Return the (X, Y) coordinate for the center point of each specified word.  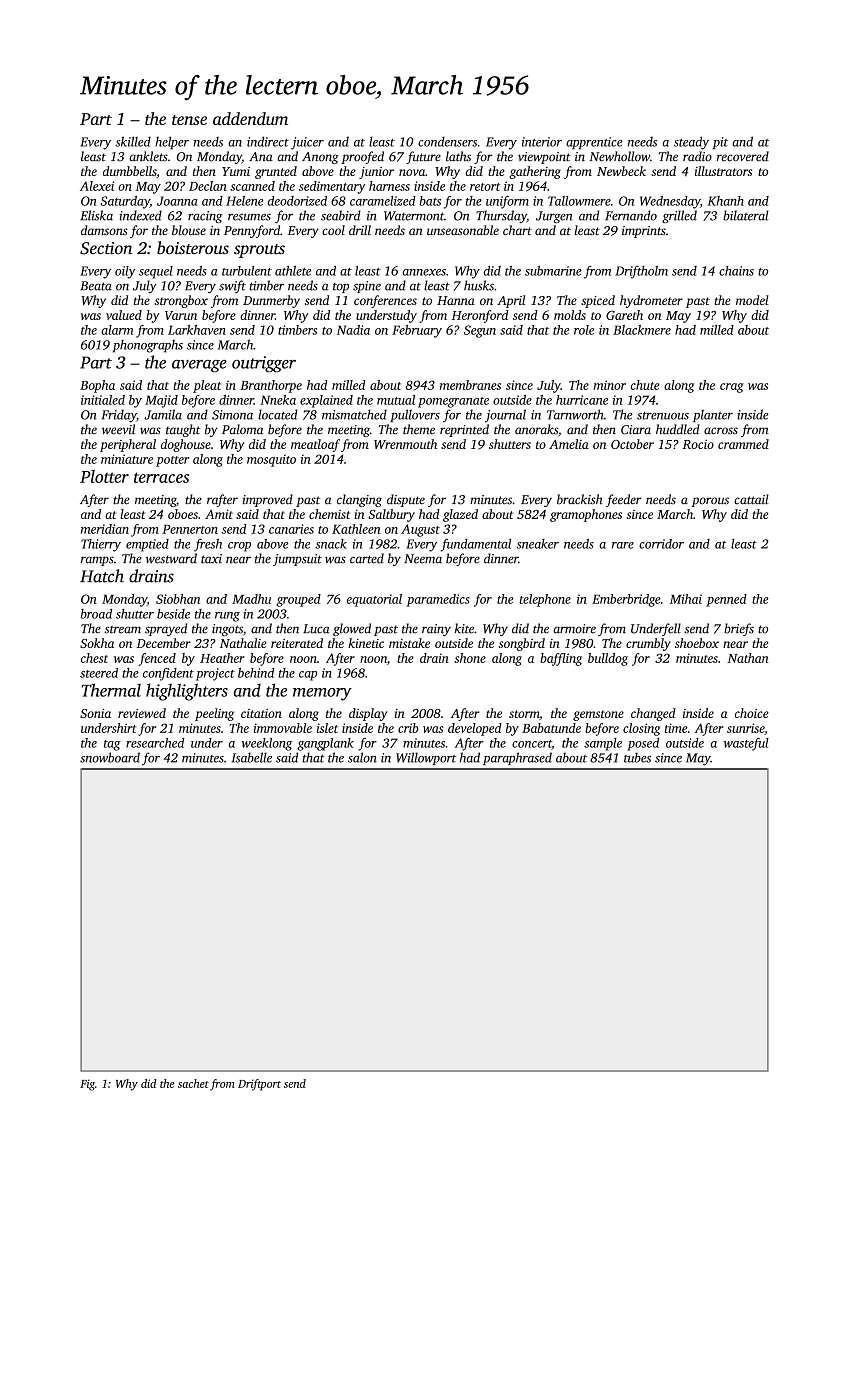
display (368, 714)
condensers (447, 141)
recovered (743, 156)
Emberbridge (626, 600)
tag (112, 745)
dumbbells (129, 171)
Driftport (259, 1085)
